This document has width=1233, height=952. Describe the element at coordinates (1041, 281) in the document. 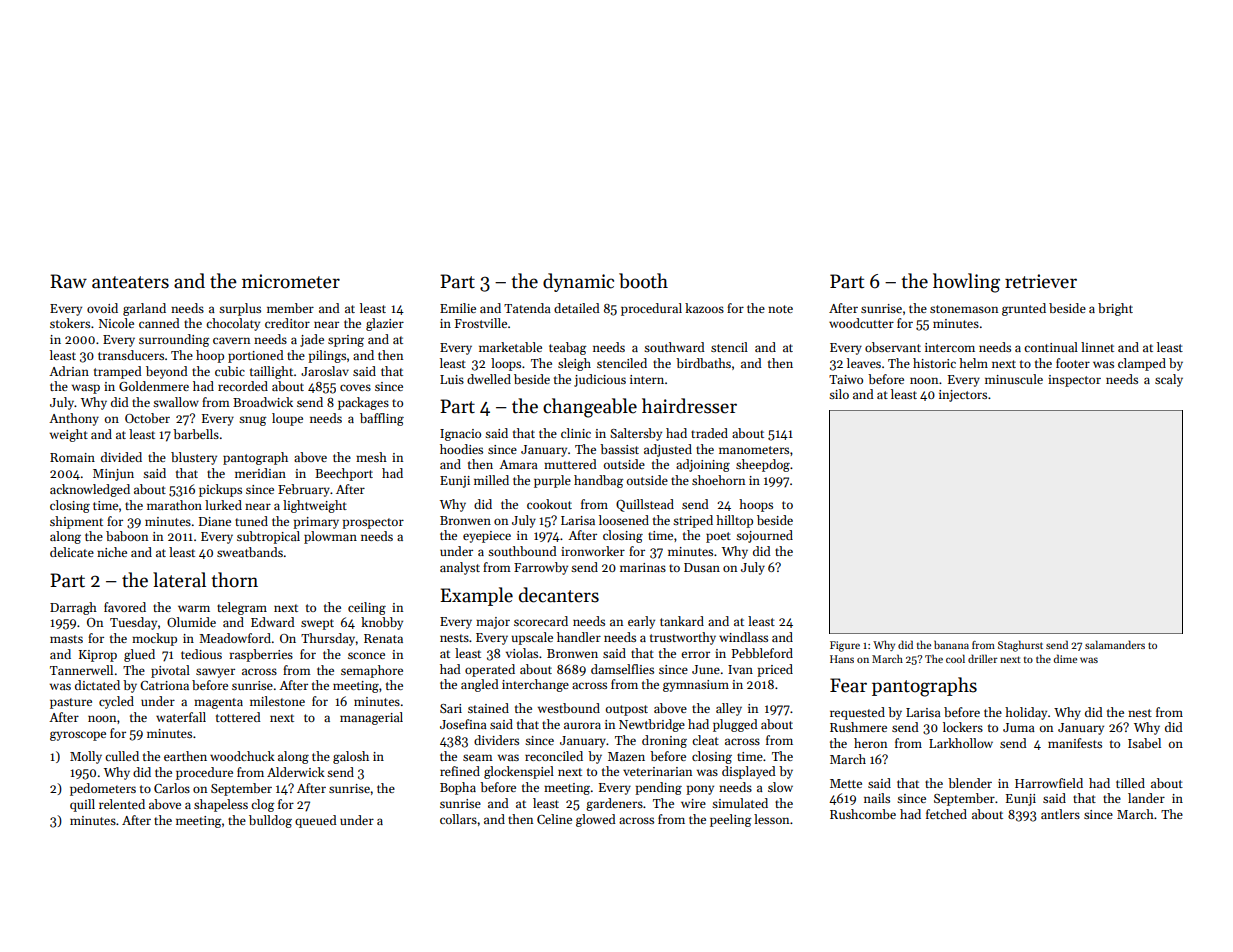

I see `retriever` at that location.
